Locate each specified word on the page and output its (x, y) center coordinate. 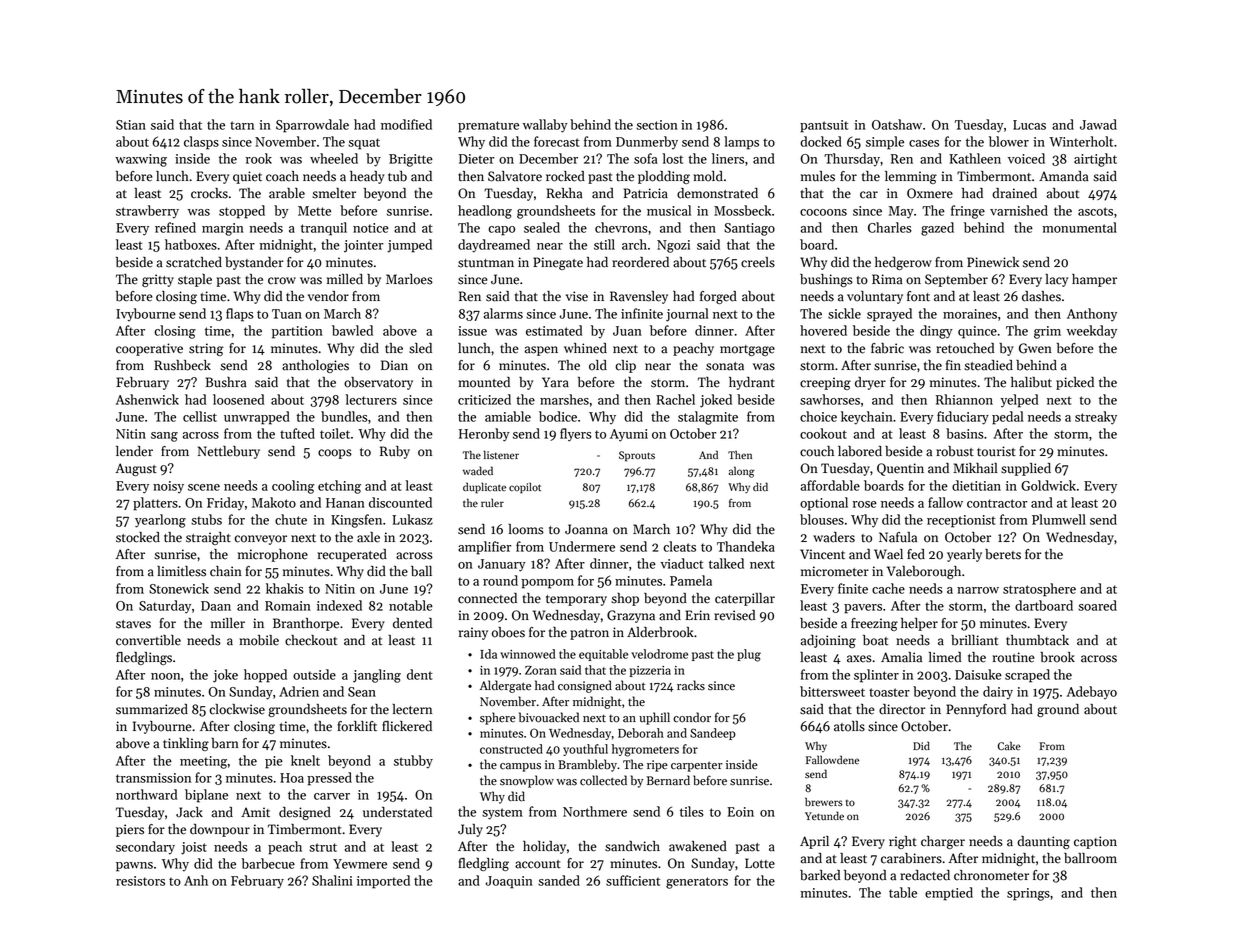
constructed (511, 749)
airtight (1095, 160)
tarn (242, 125)
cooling (293, 487)
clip (625, 366)
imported (383, 882)
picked (1075, 383)
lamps (741, 143)
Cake (1009, 746)
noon (165, 676)
